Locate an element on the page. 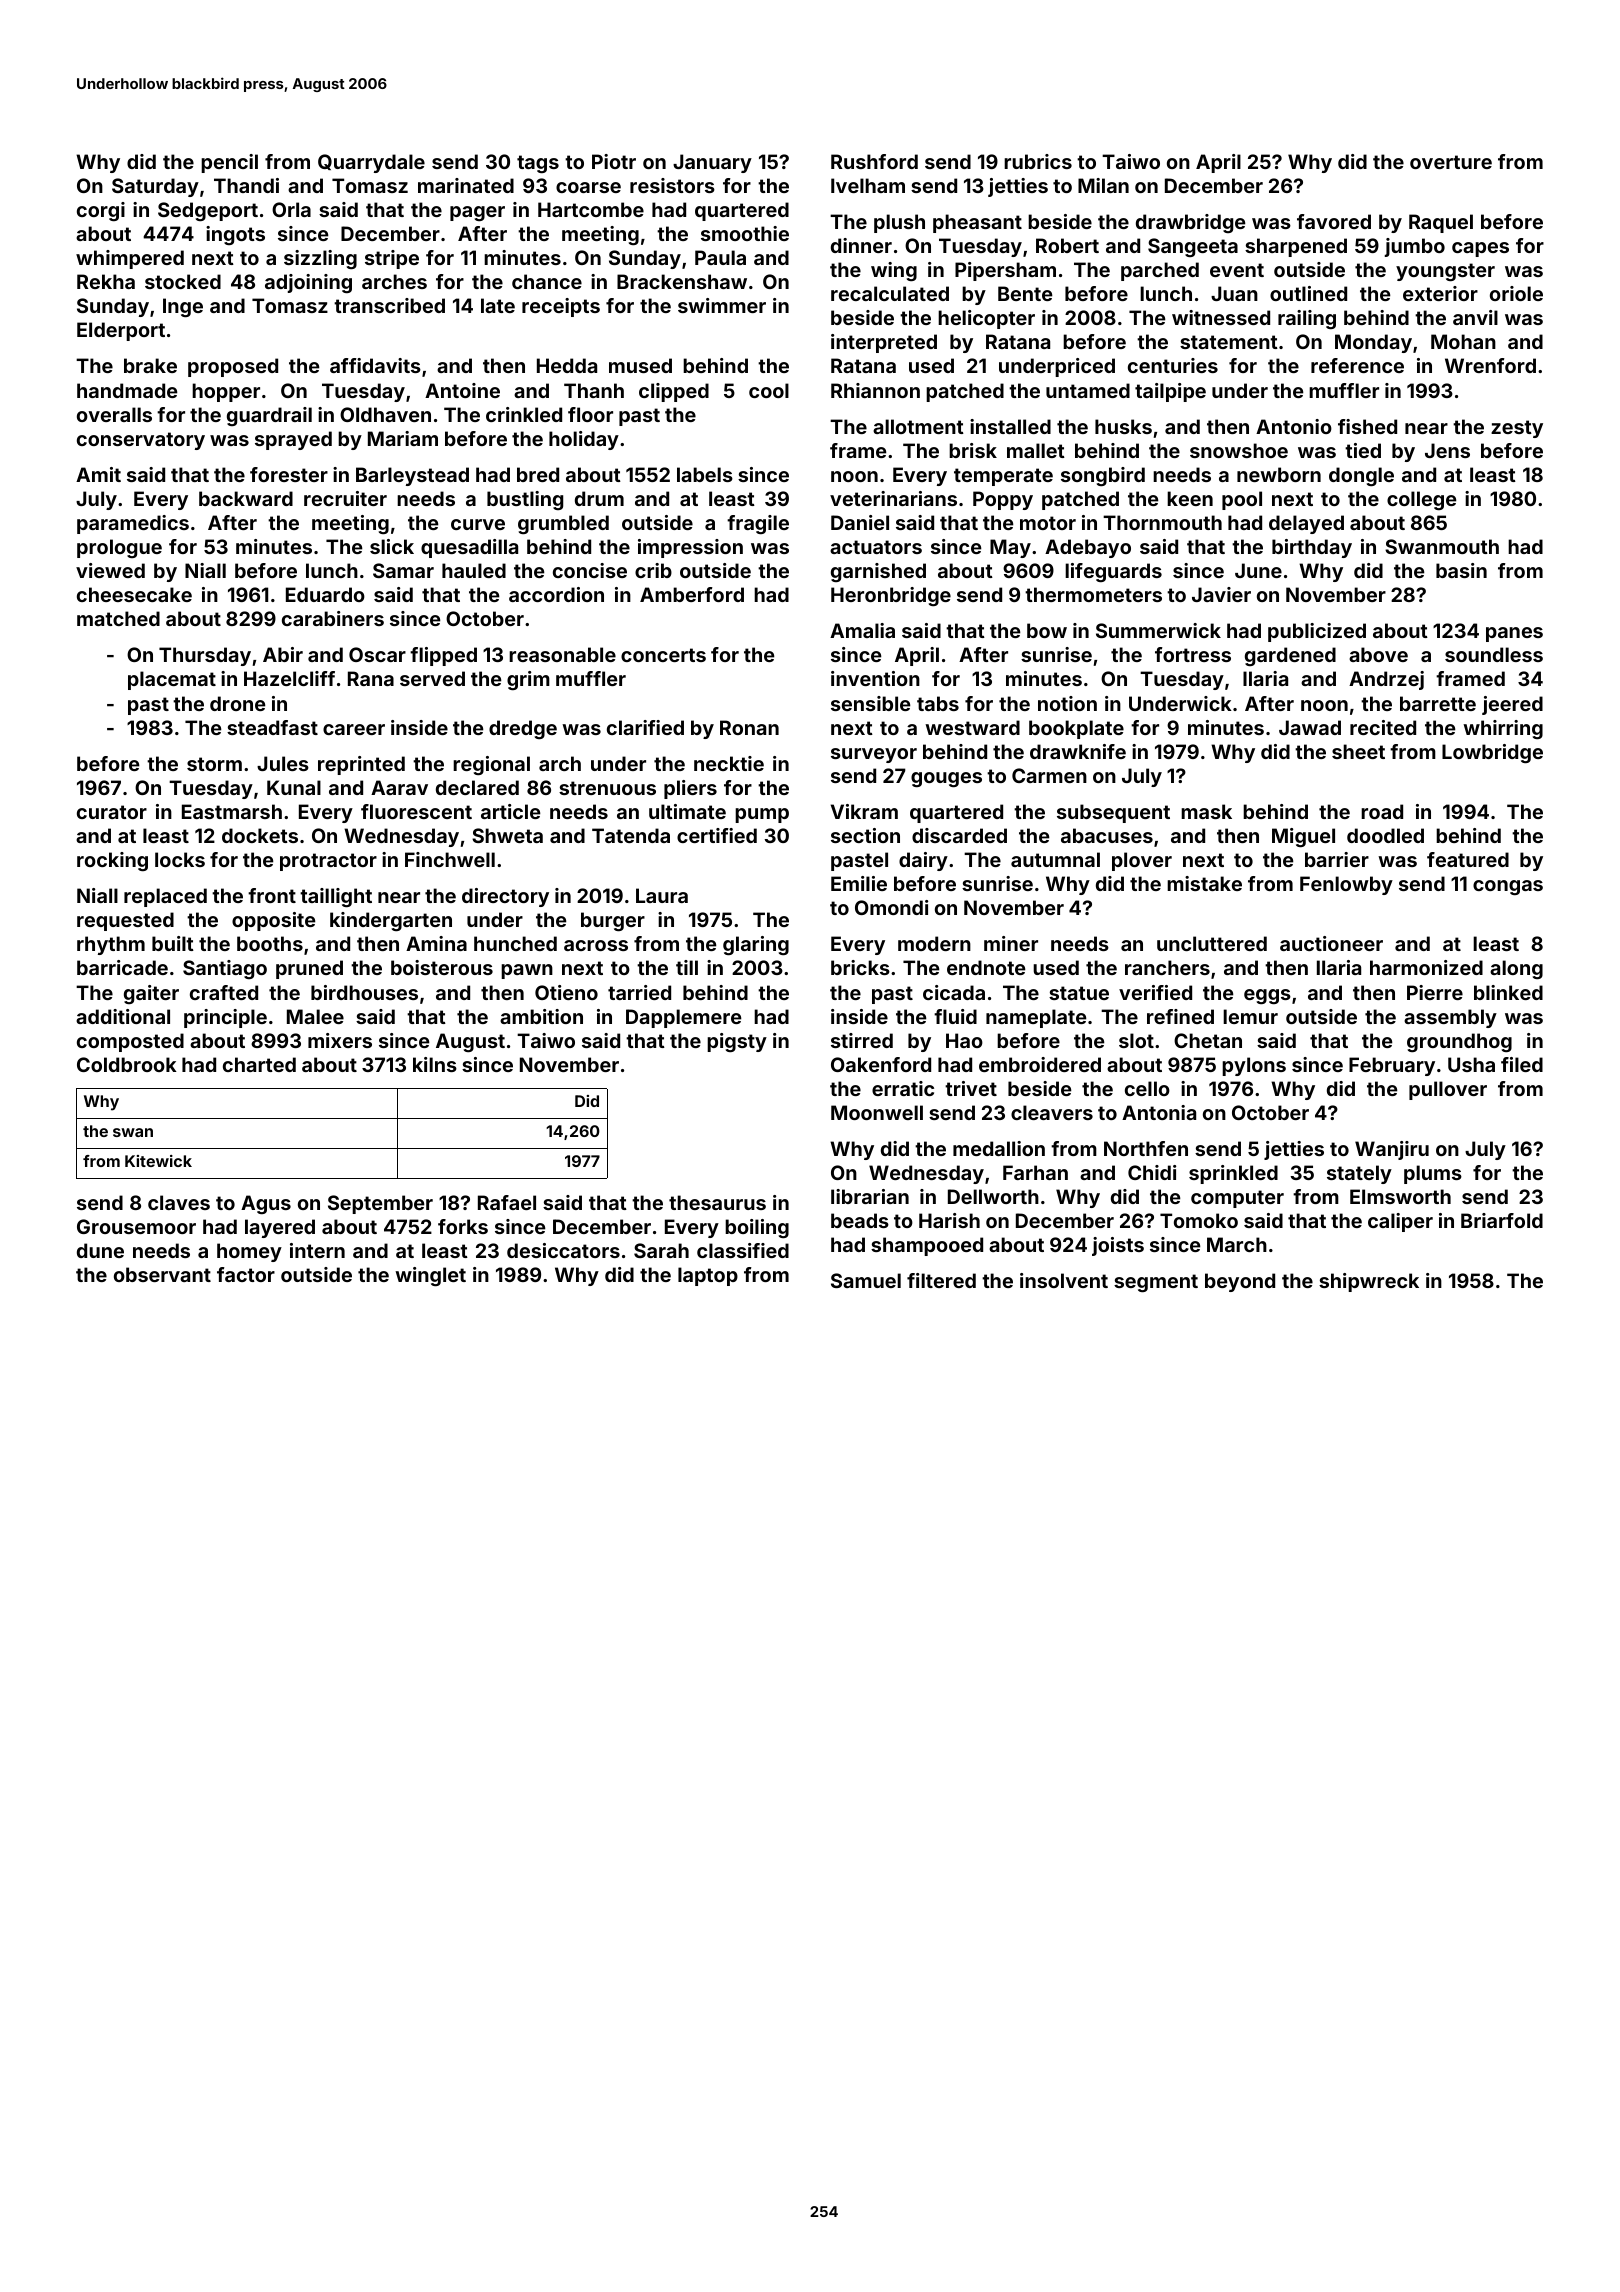 The height and width of the document is (2292, 1620). rubrics is located at coordinates (1038, 161).
